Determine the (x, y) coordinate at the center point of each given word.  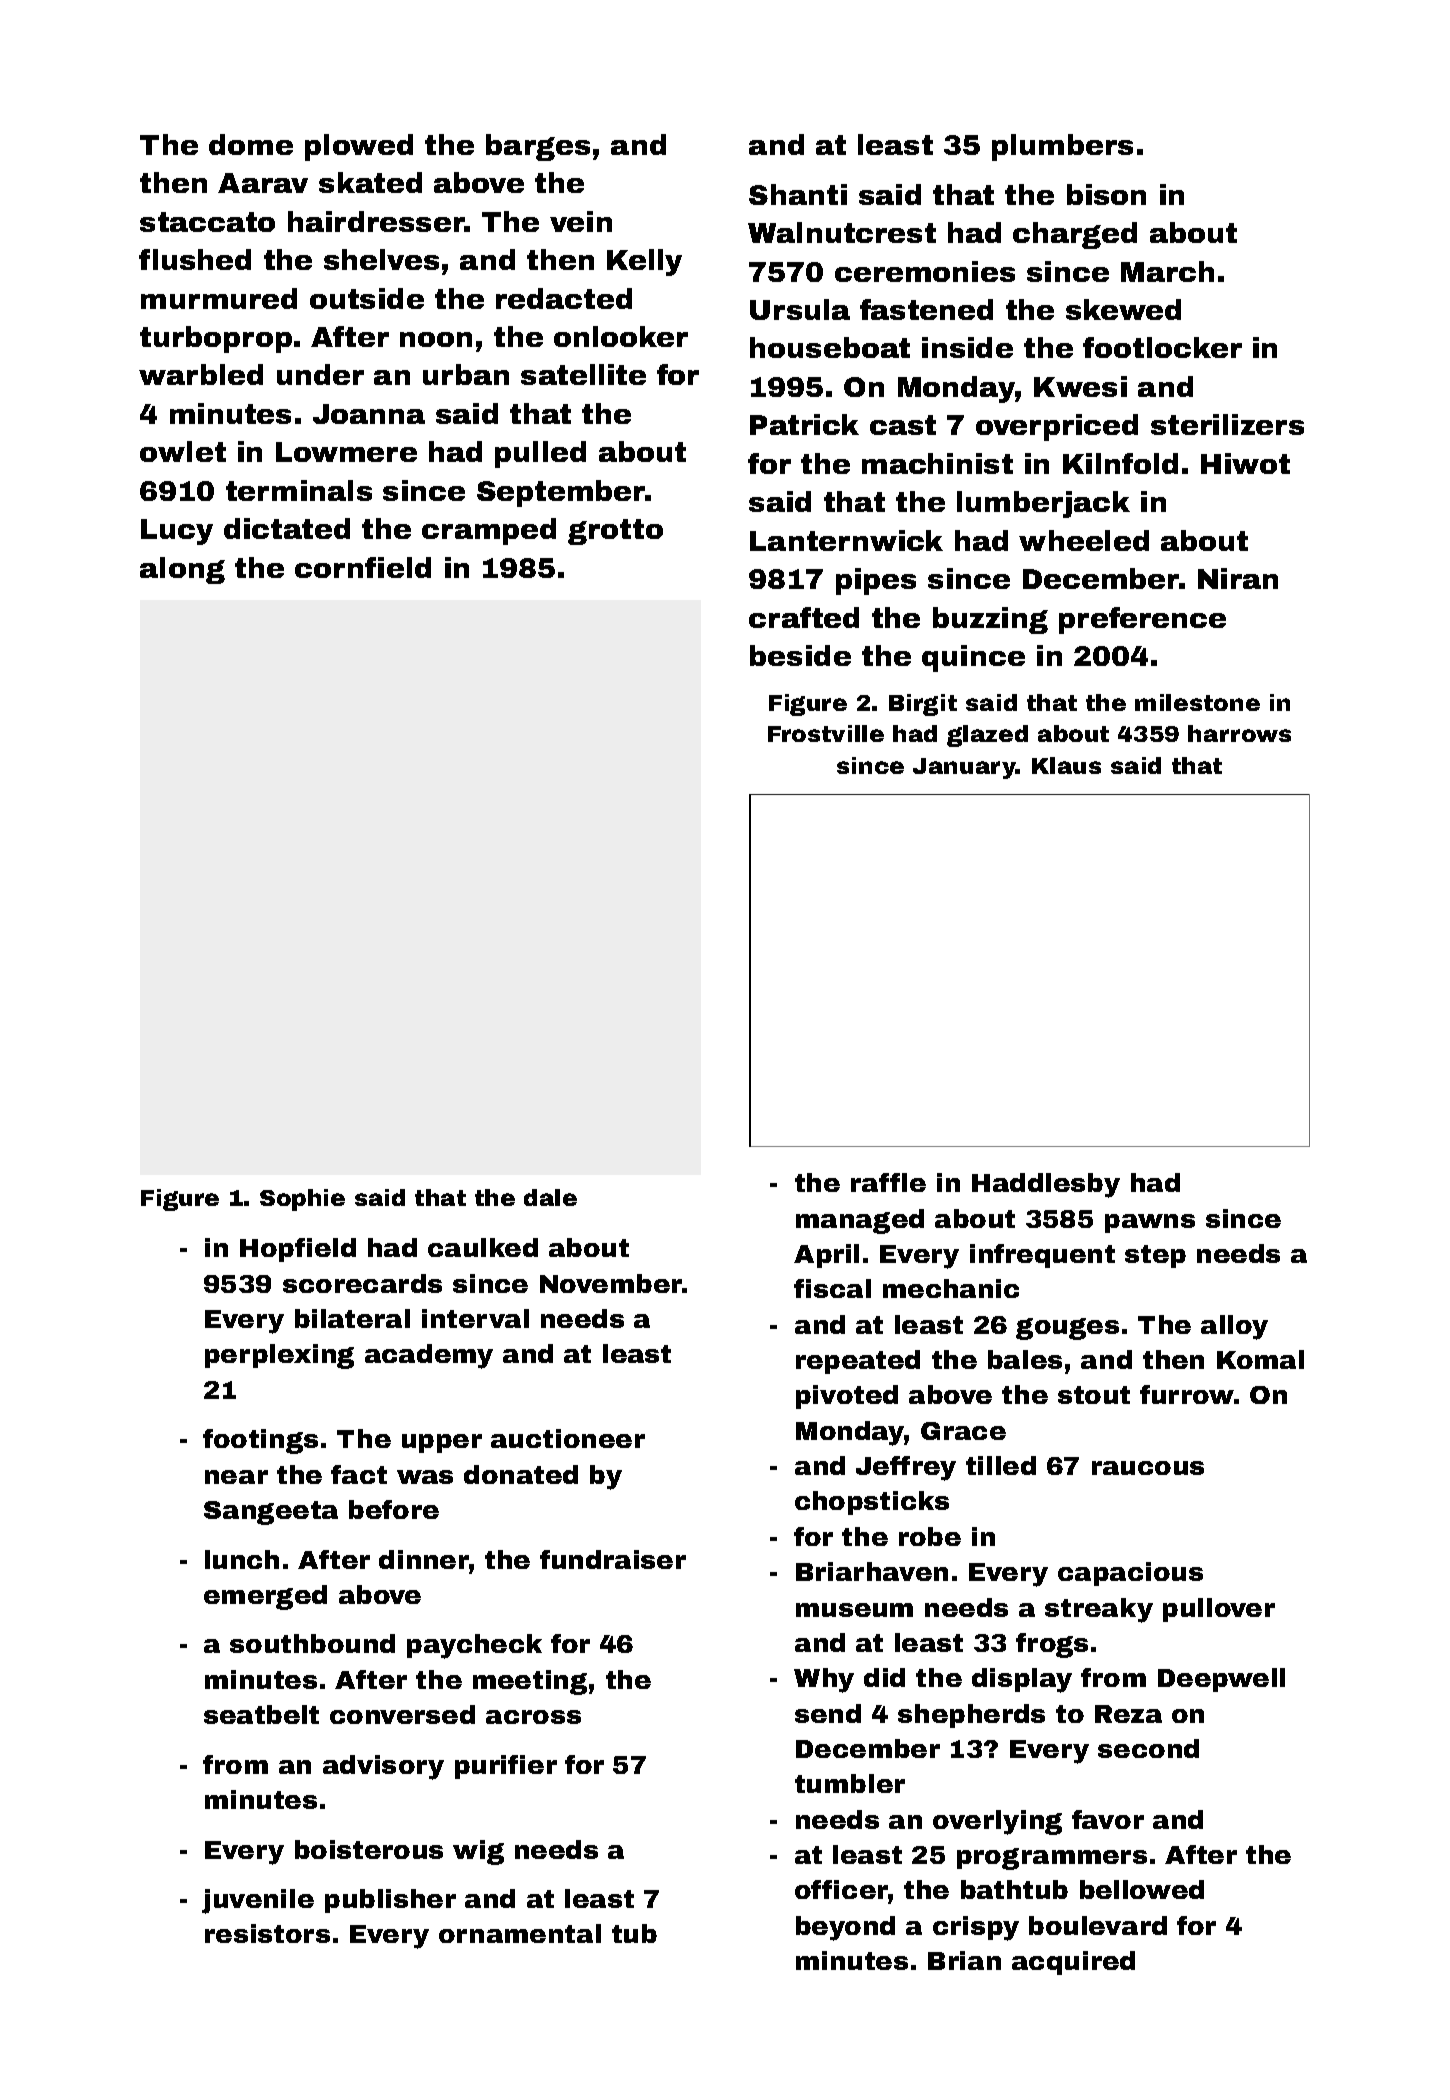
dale (550, 1197)
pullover (1219, 1610)
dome (251, 144)
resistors (267, 1933)
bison (1106, 194)
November (611, 1283)
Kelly (644, 262)
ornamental (520, 1933)
